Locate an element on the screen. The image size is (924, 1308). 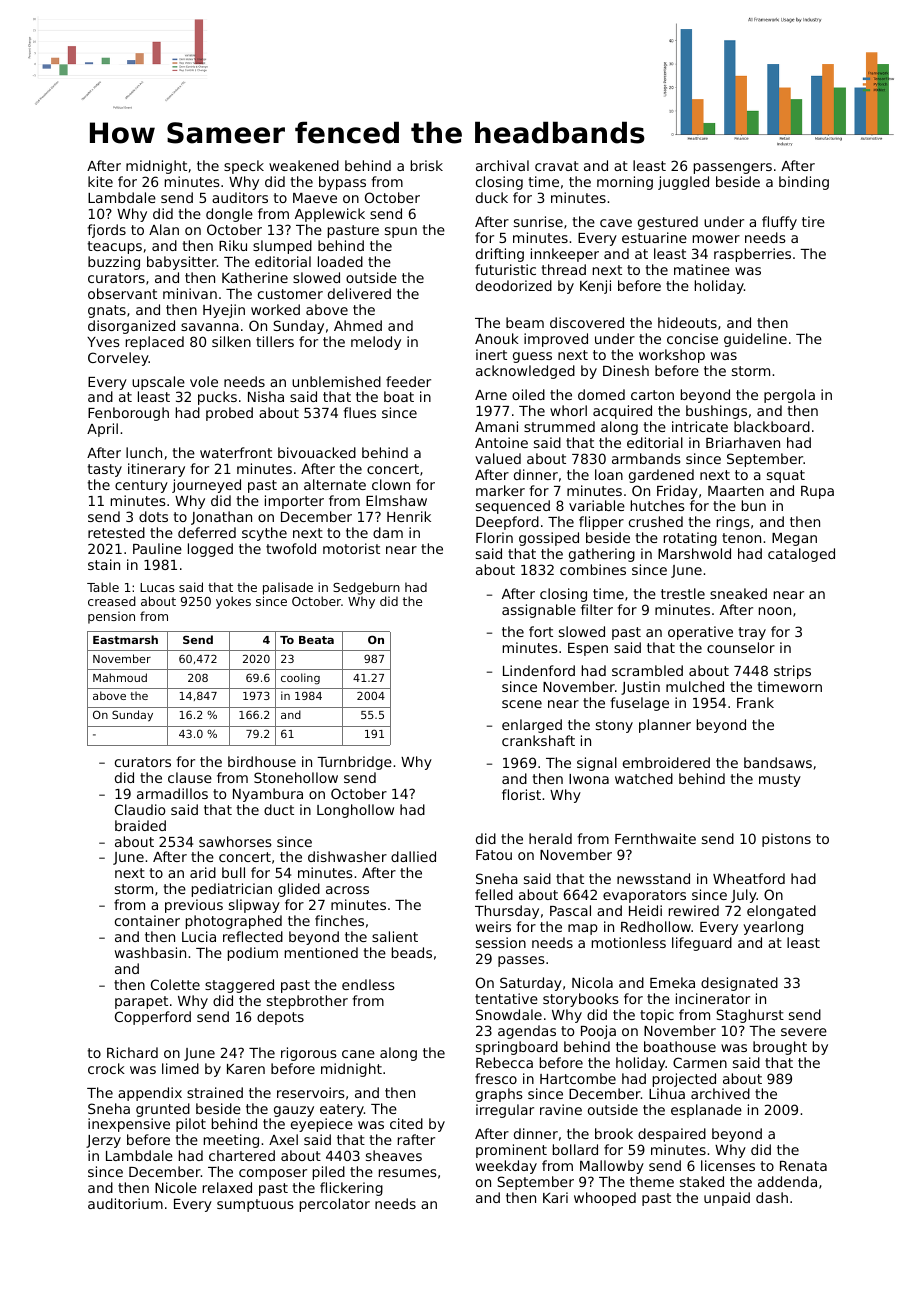
speck is located at coordinates (244, 167).
